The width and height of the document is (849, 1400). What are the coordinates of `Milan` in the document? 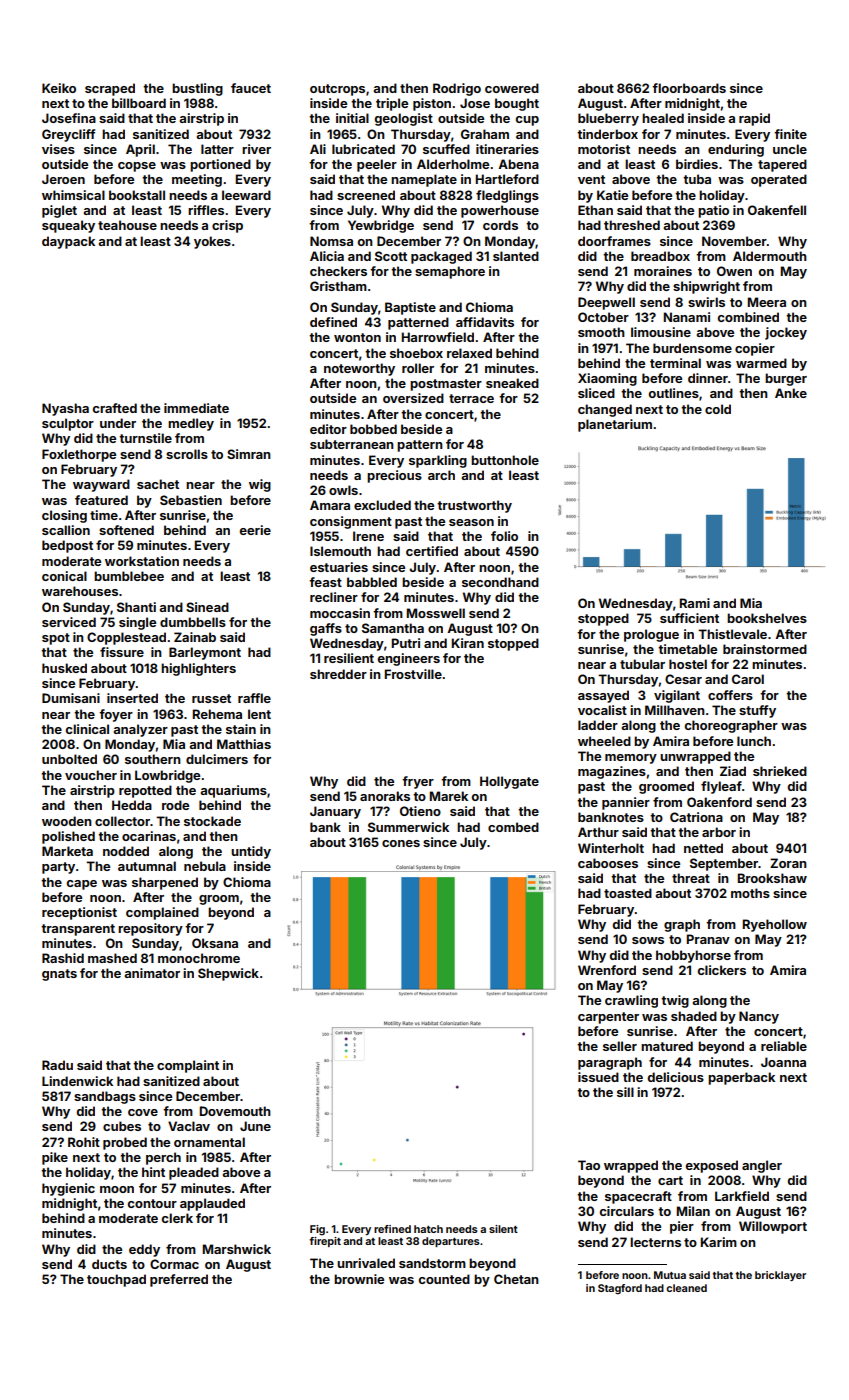 It's located at (693, 1211).
